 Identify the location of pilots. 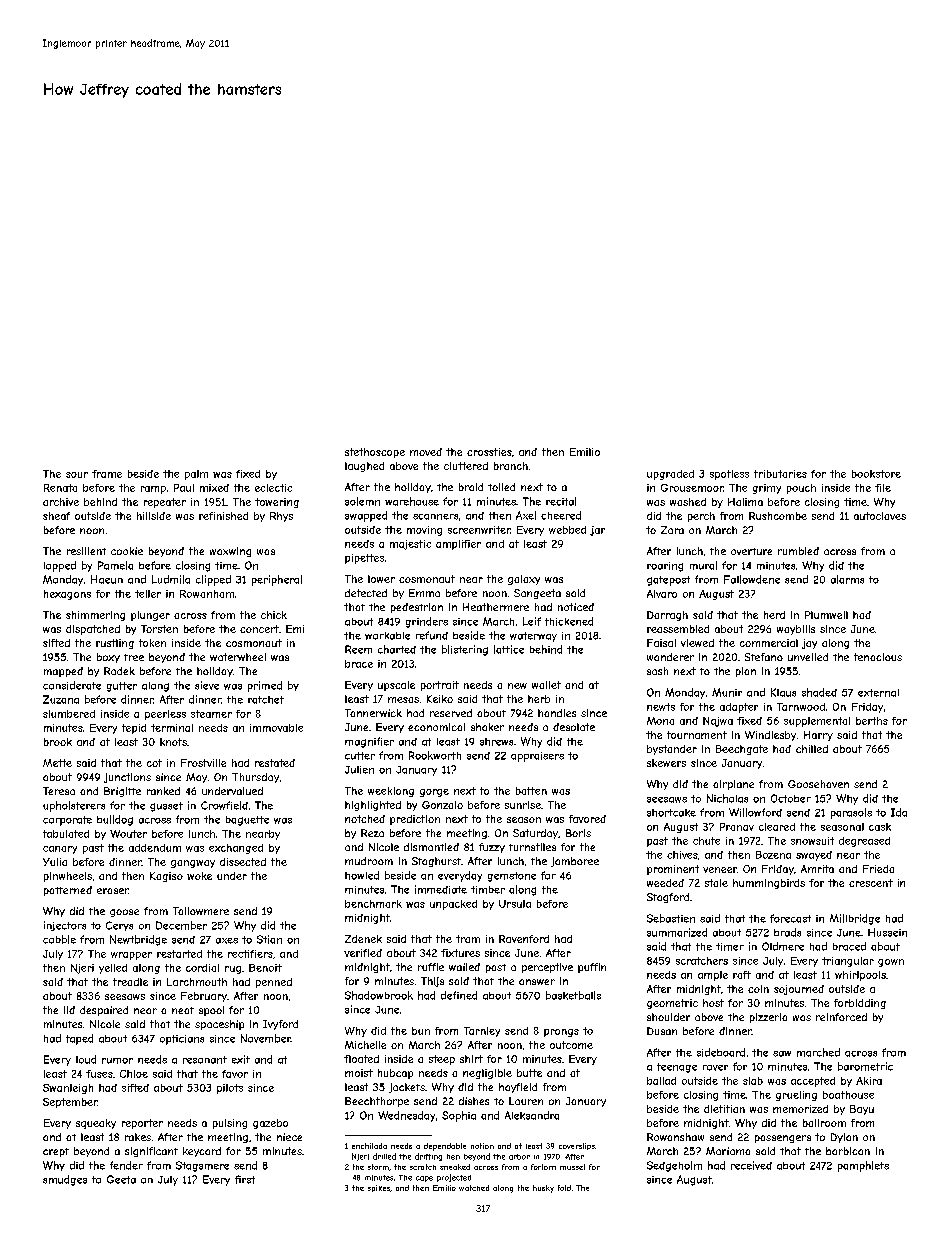
(230, 1089).
